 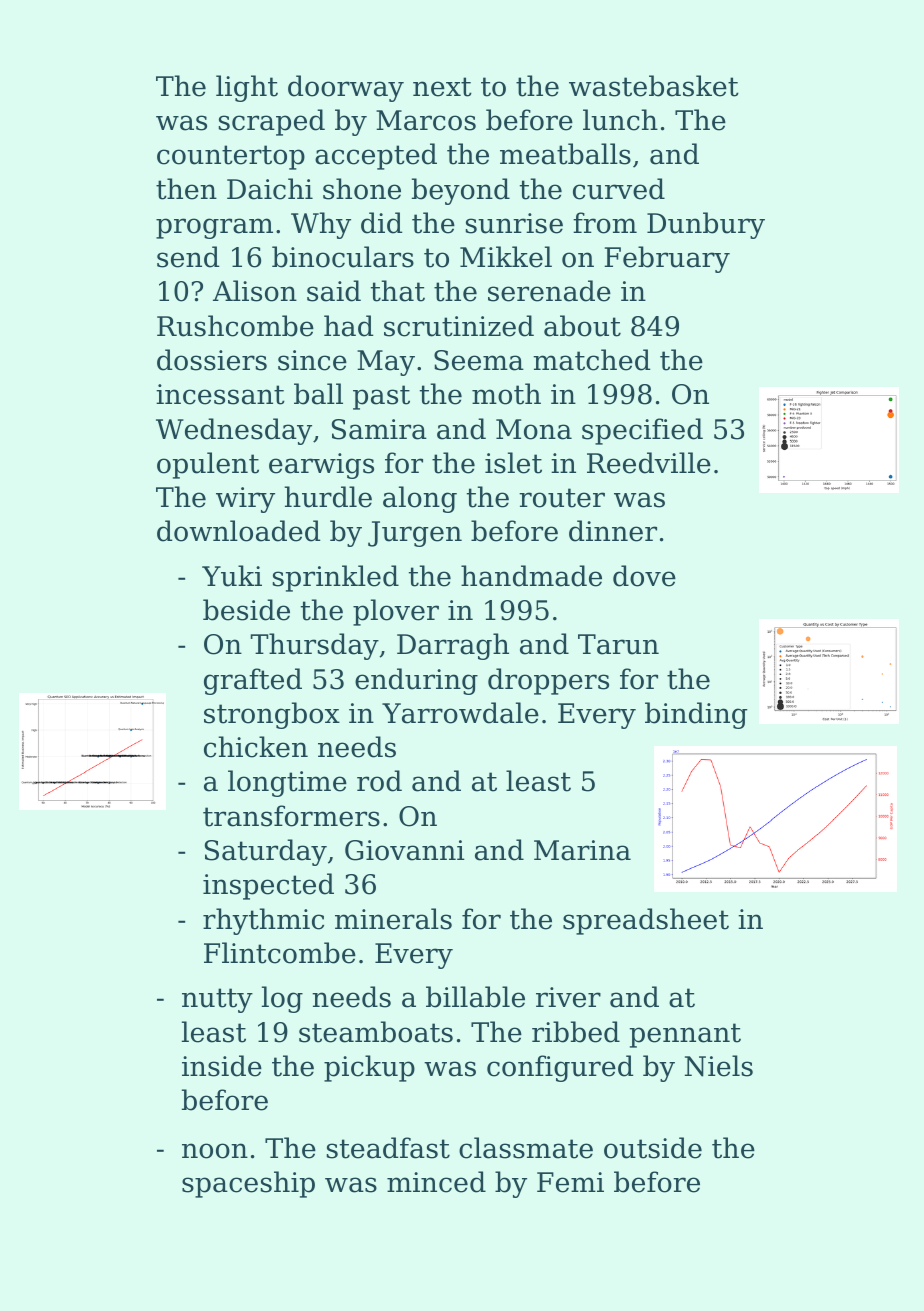 I want to click on spreadsheet, so click(x=646, y=921).
